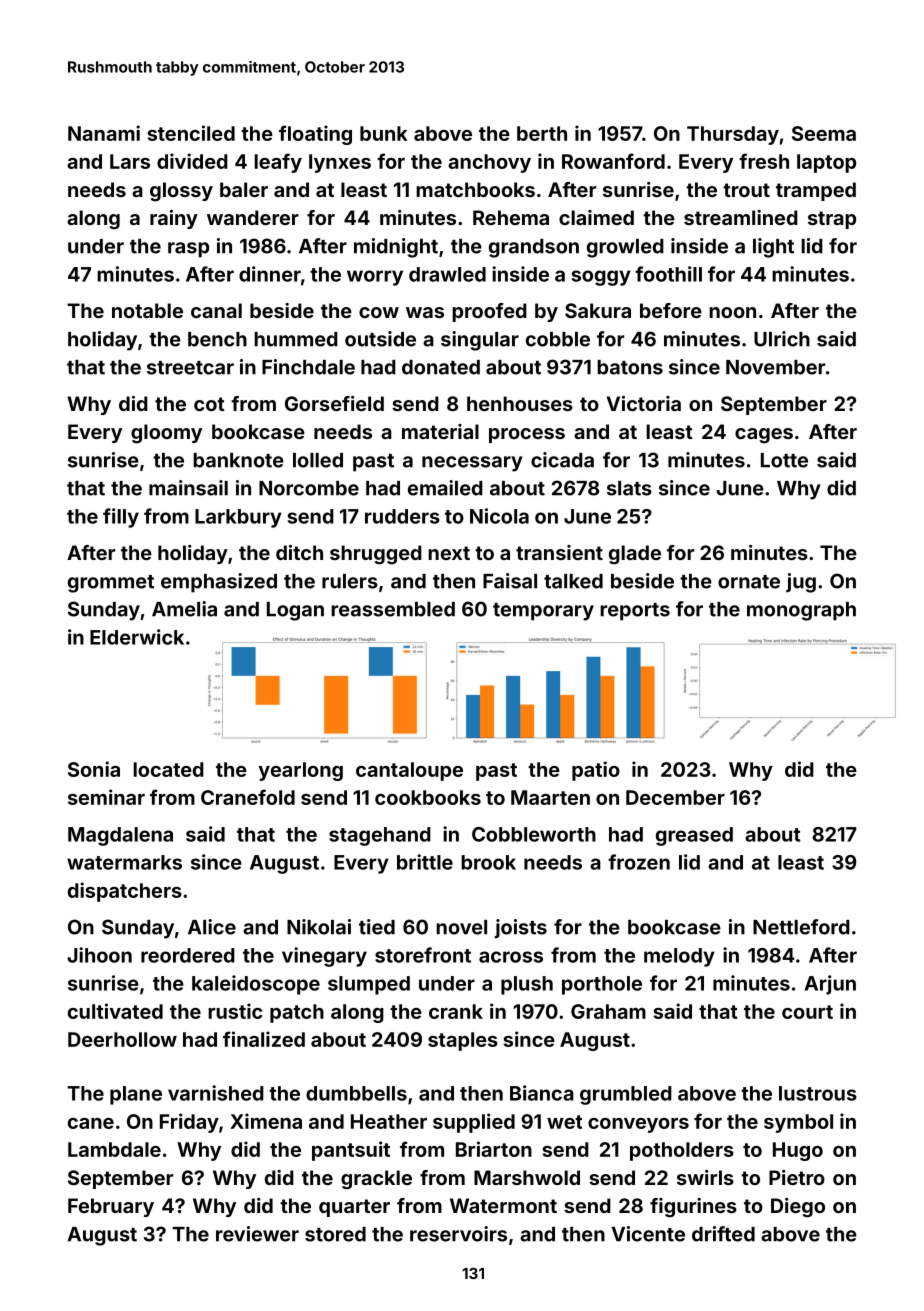 The height and width of the image is (1311, 924). I want to click on Maarten, so click(550, 797).
